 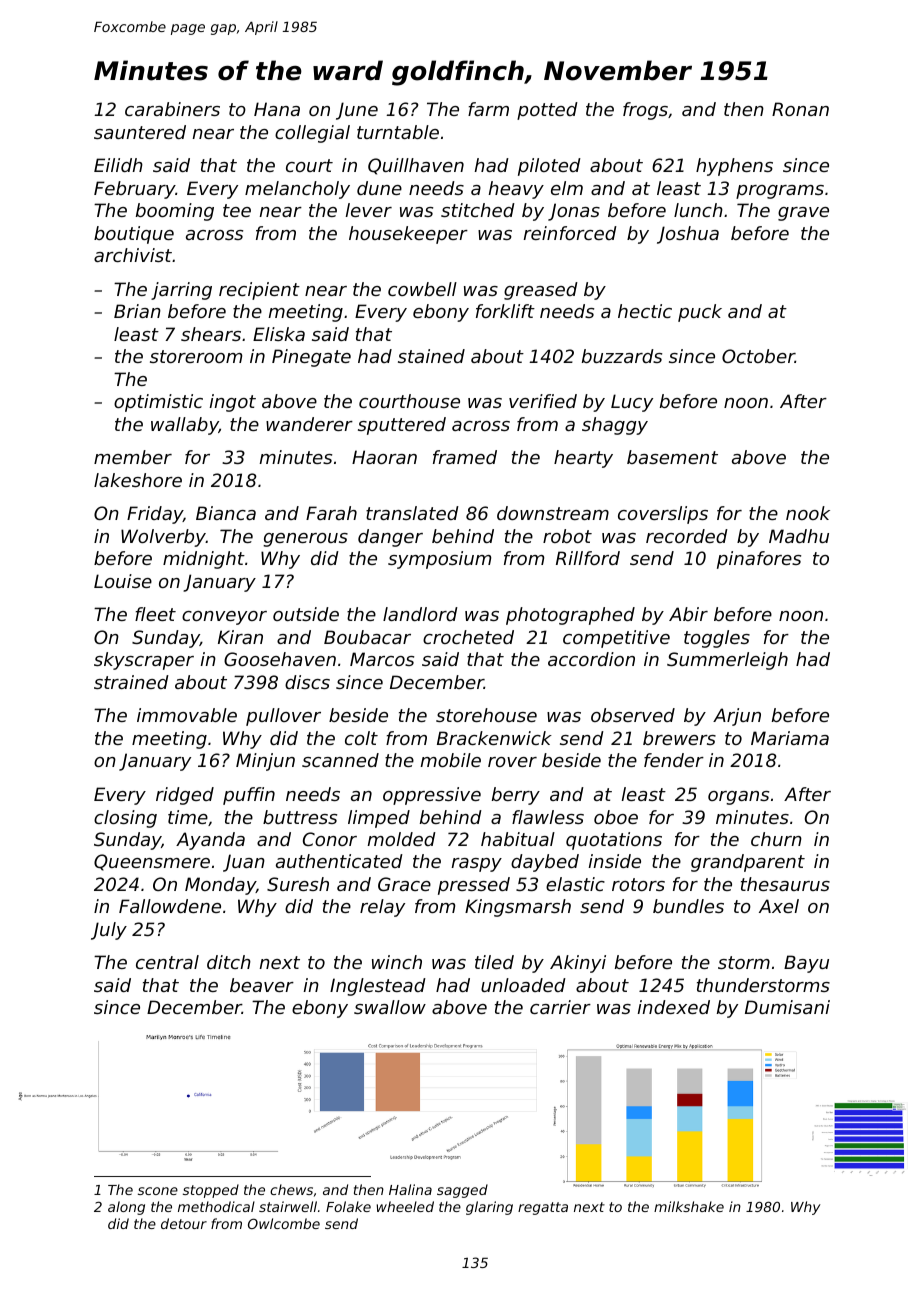 What do you see at coordinates (516, 190) in the image?
I see `heavy` at bounding box center [516, 190].
